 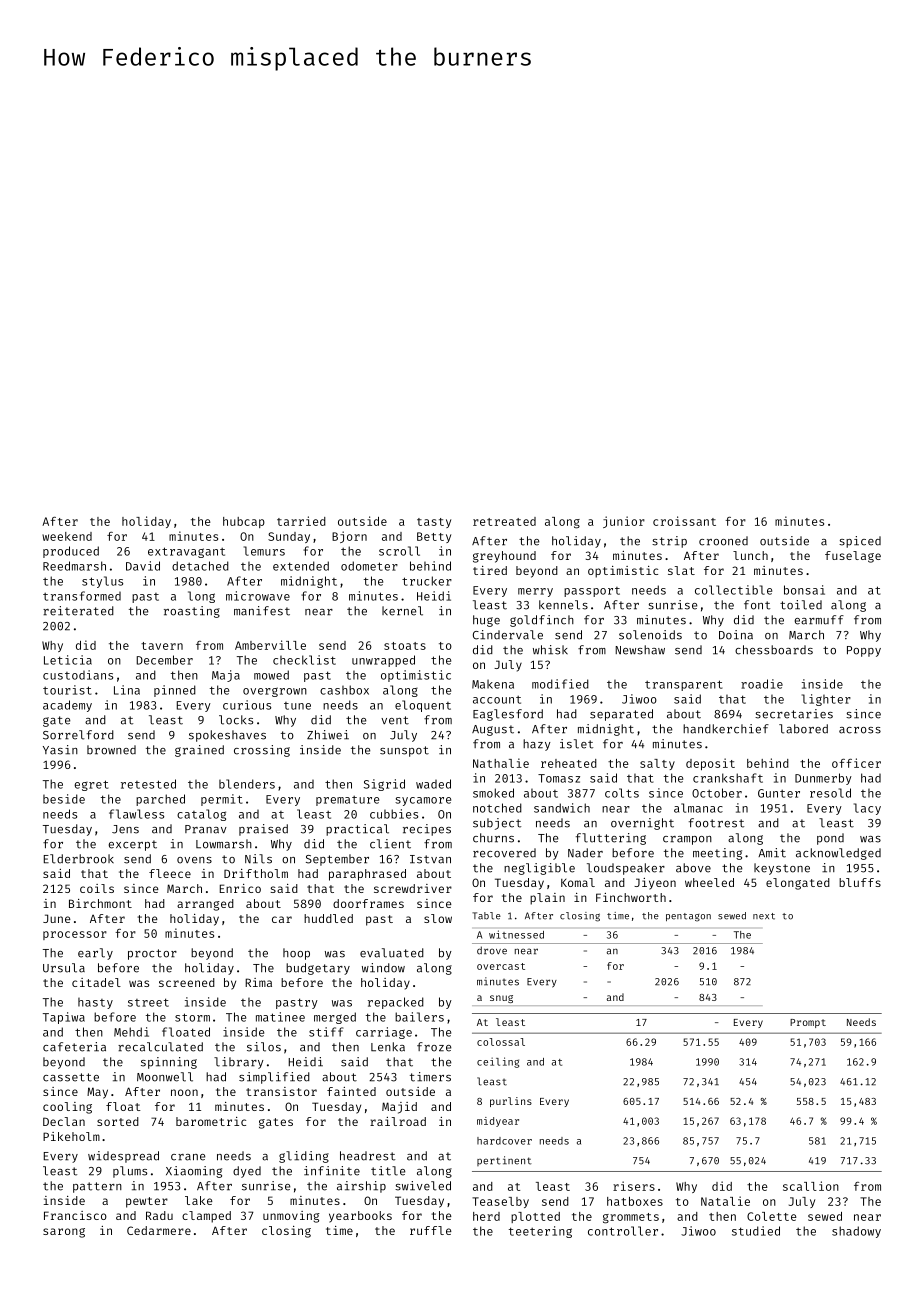 I want to click on cafeteria, so click(x=74, y=1047).
